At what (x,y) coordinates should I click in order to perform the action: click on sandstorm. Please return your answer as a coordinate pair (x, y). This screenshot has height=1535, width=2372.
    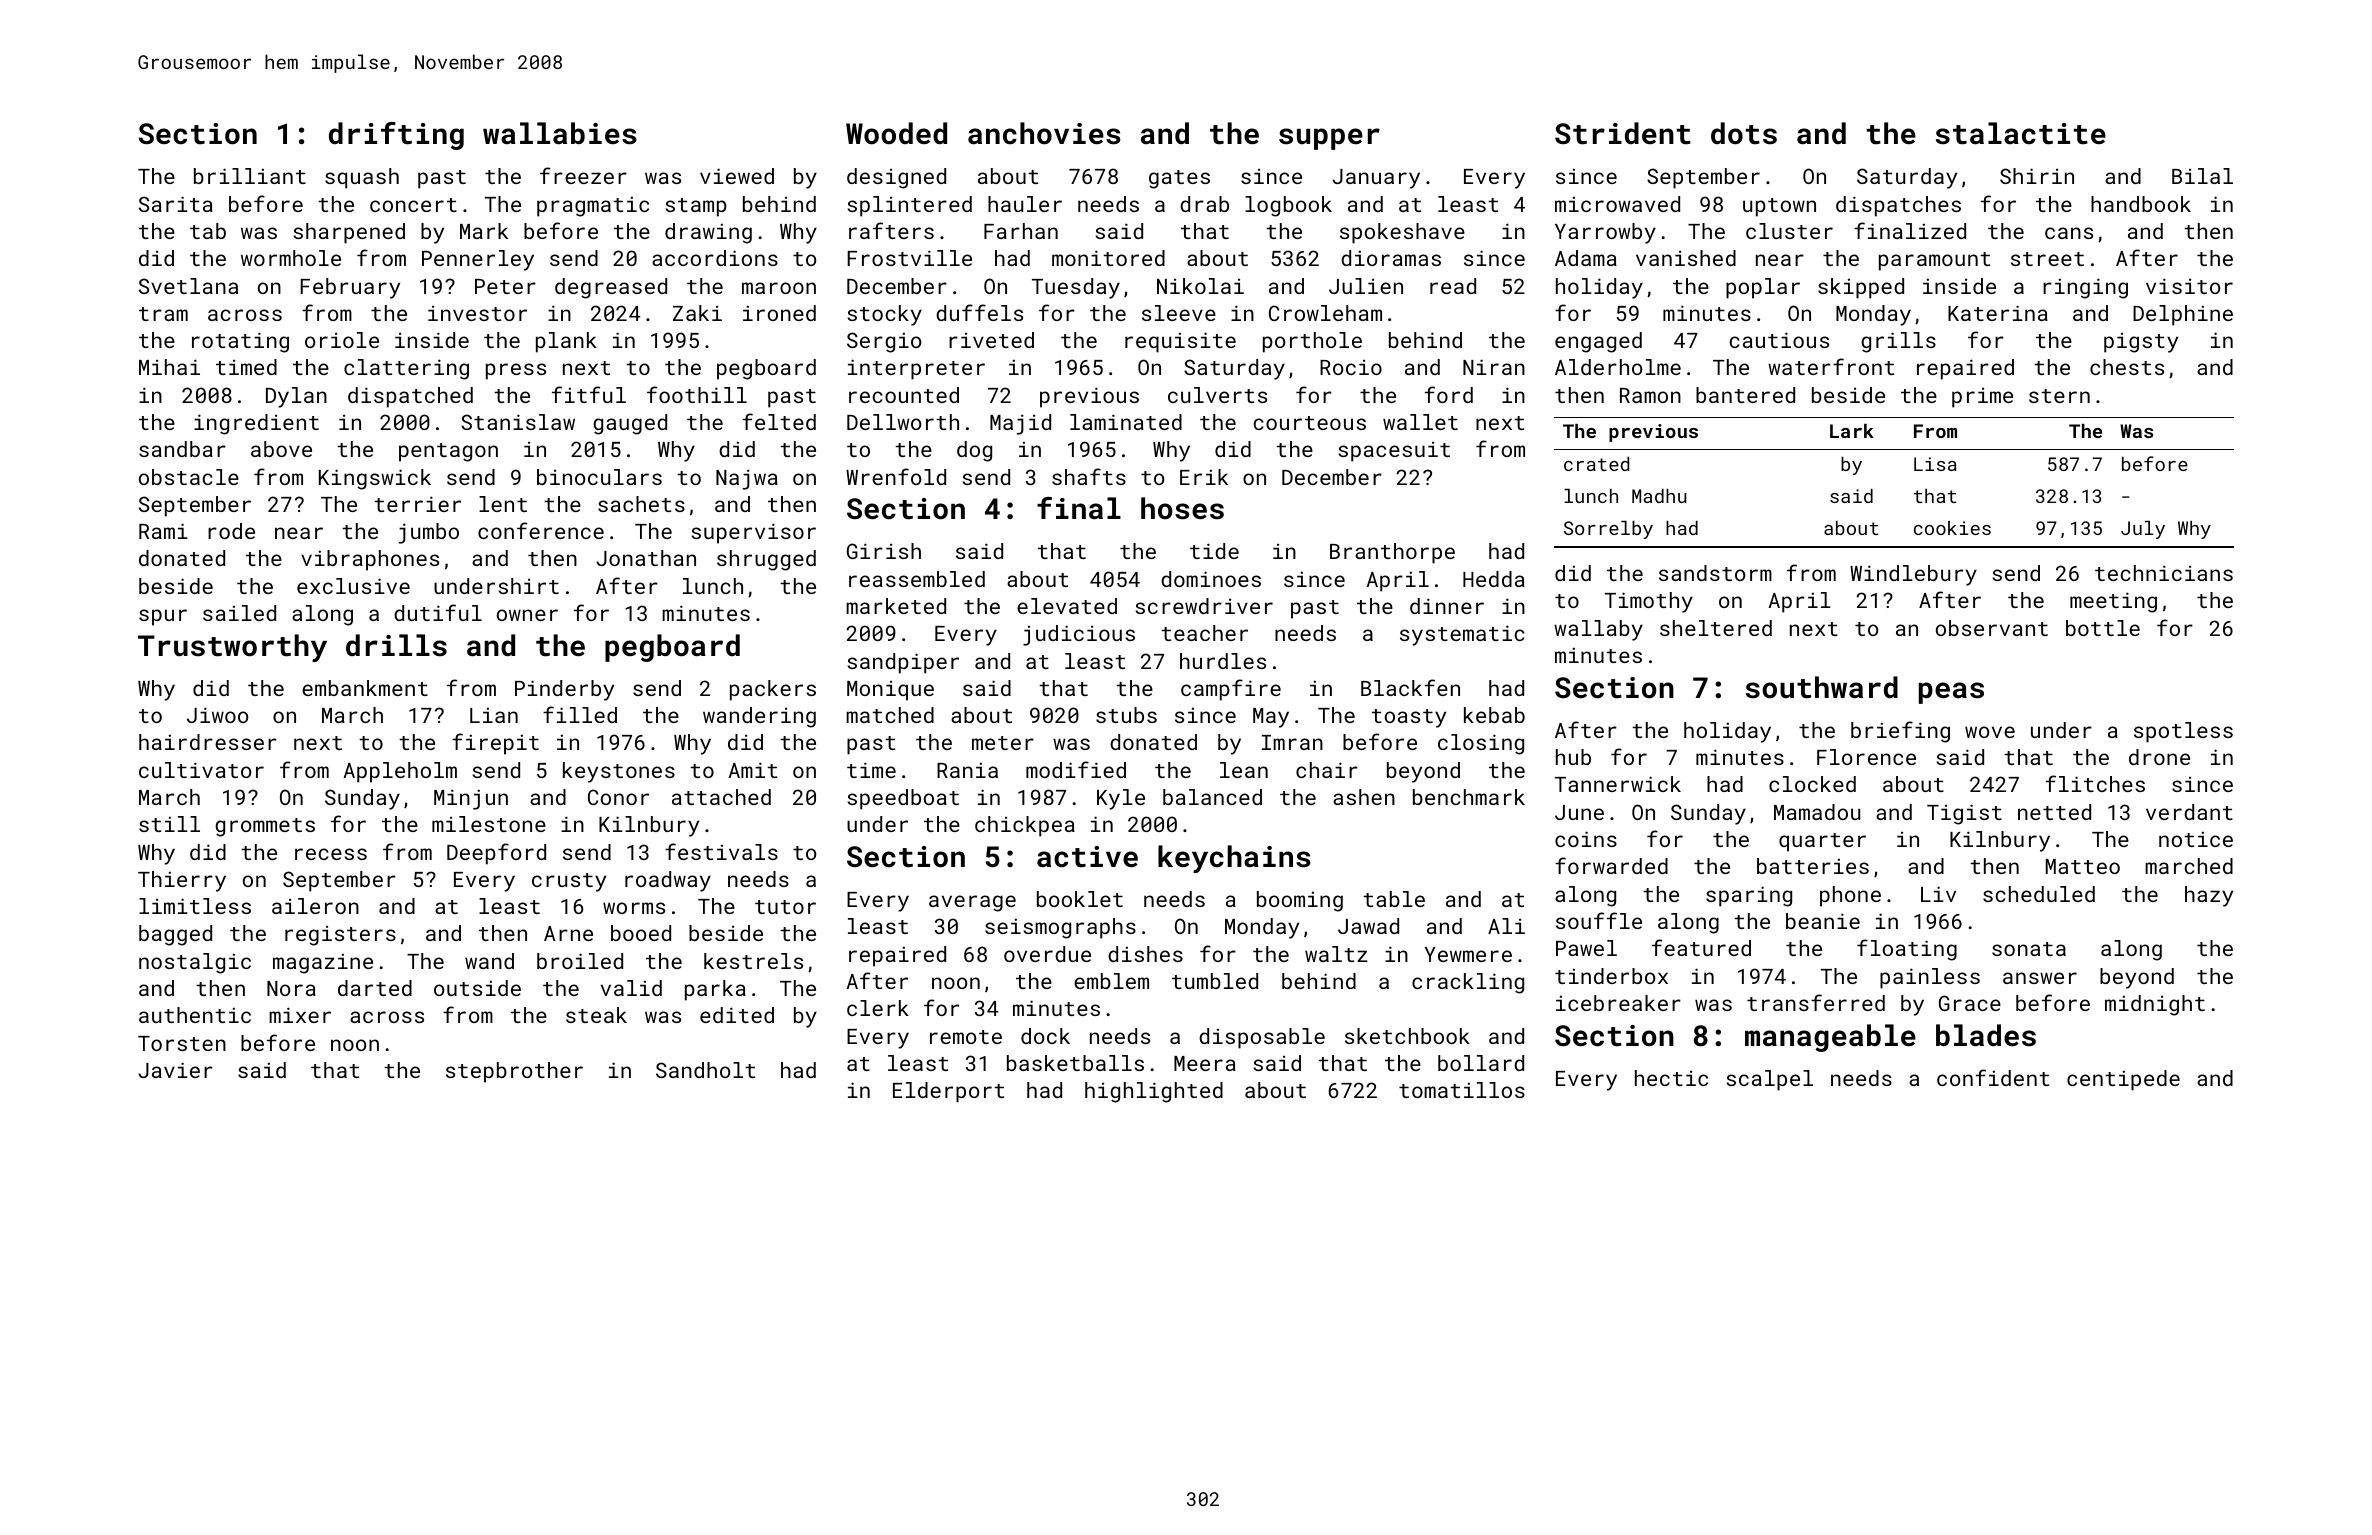
    Looking at the image, I should click on (1715, 573).
